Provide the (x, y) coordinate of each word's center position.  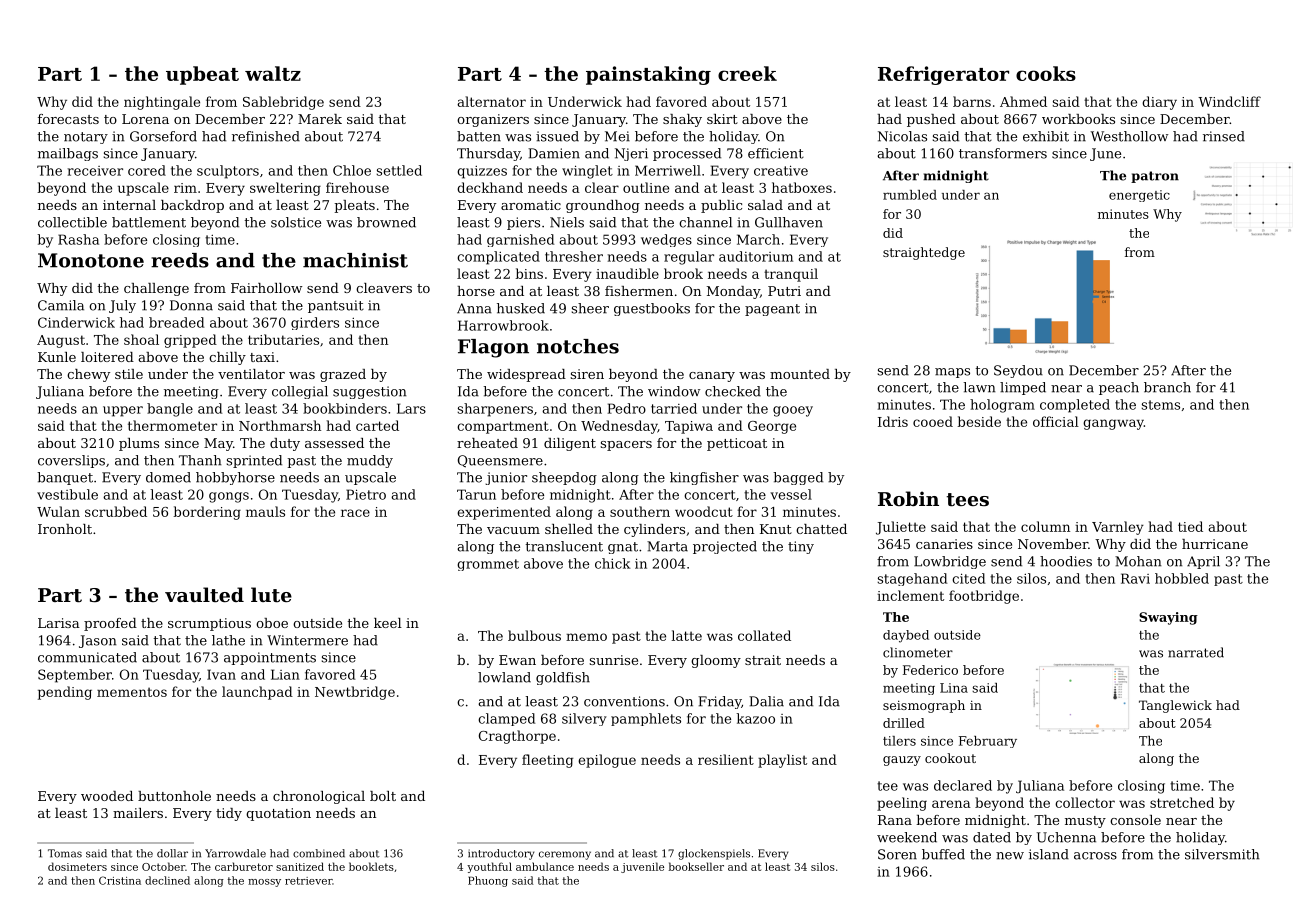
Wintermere (307, 640)
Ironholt (65, 529)
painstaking (648, 75)
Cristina (120, 880)
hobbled (1182, 578)
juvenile (642, 867)
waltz (273, 73)
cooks (1046, 73)
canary (712, 377)
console (1135, 820)
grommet (488, 565)
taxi (262, 357)
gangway (1113, 424)
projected (725, 547)
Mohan (1138, 561)
